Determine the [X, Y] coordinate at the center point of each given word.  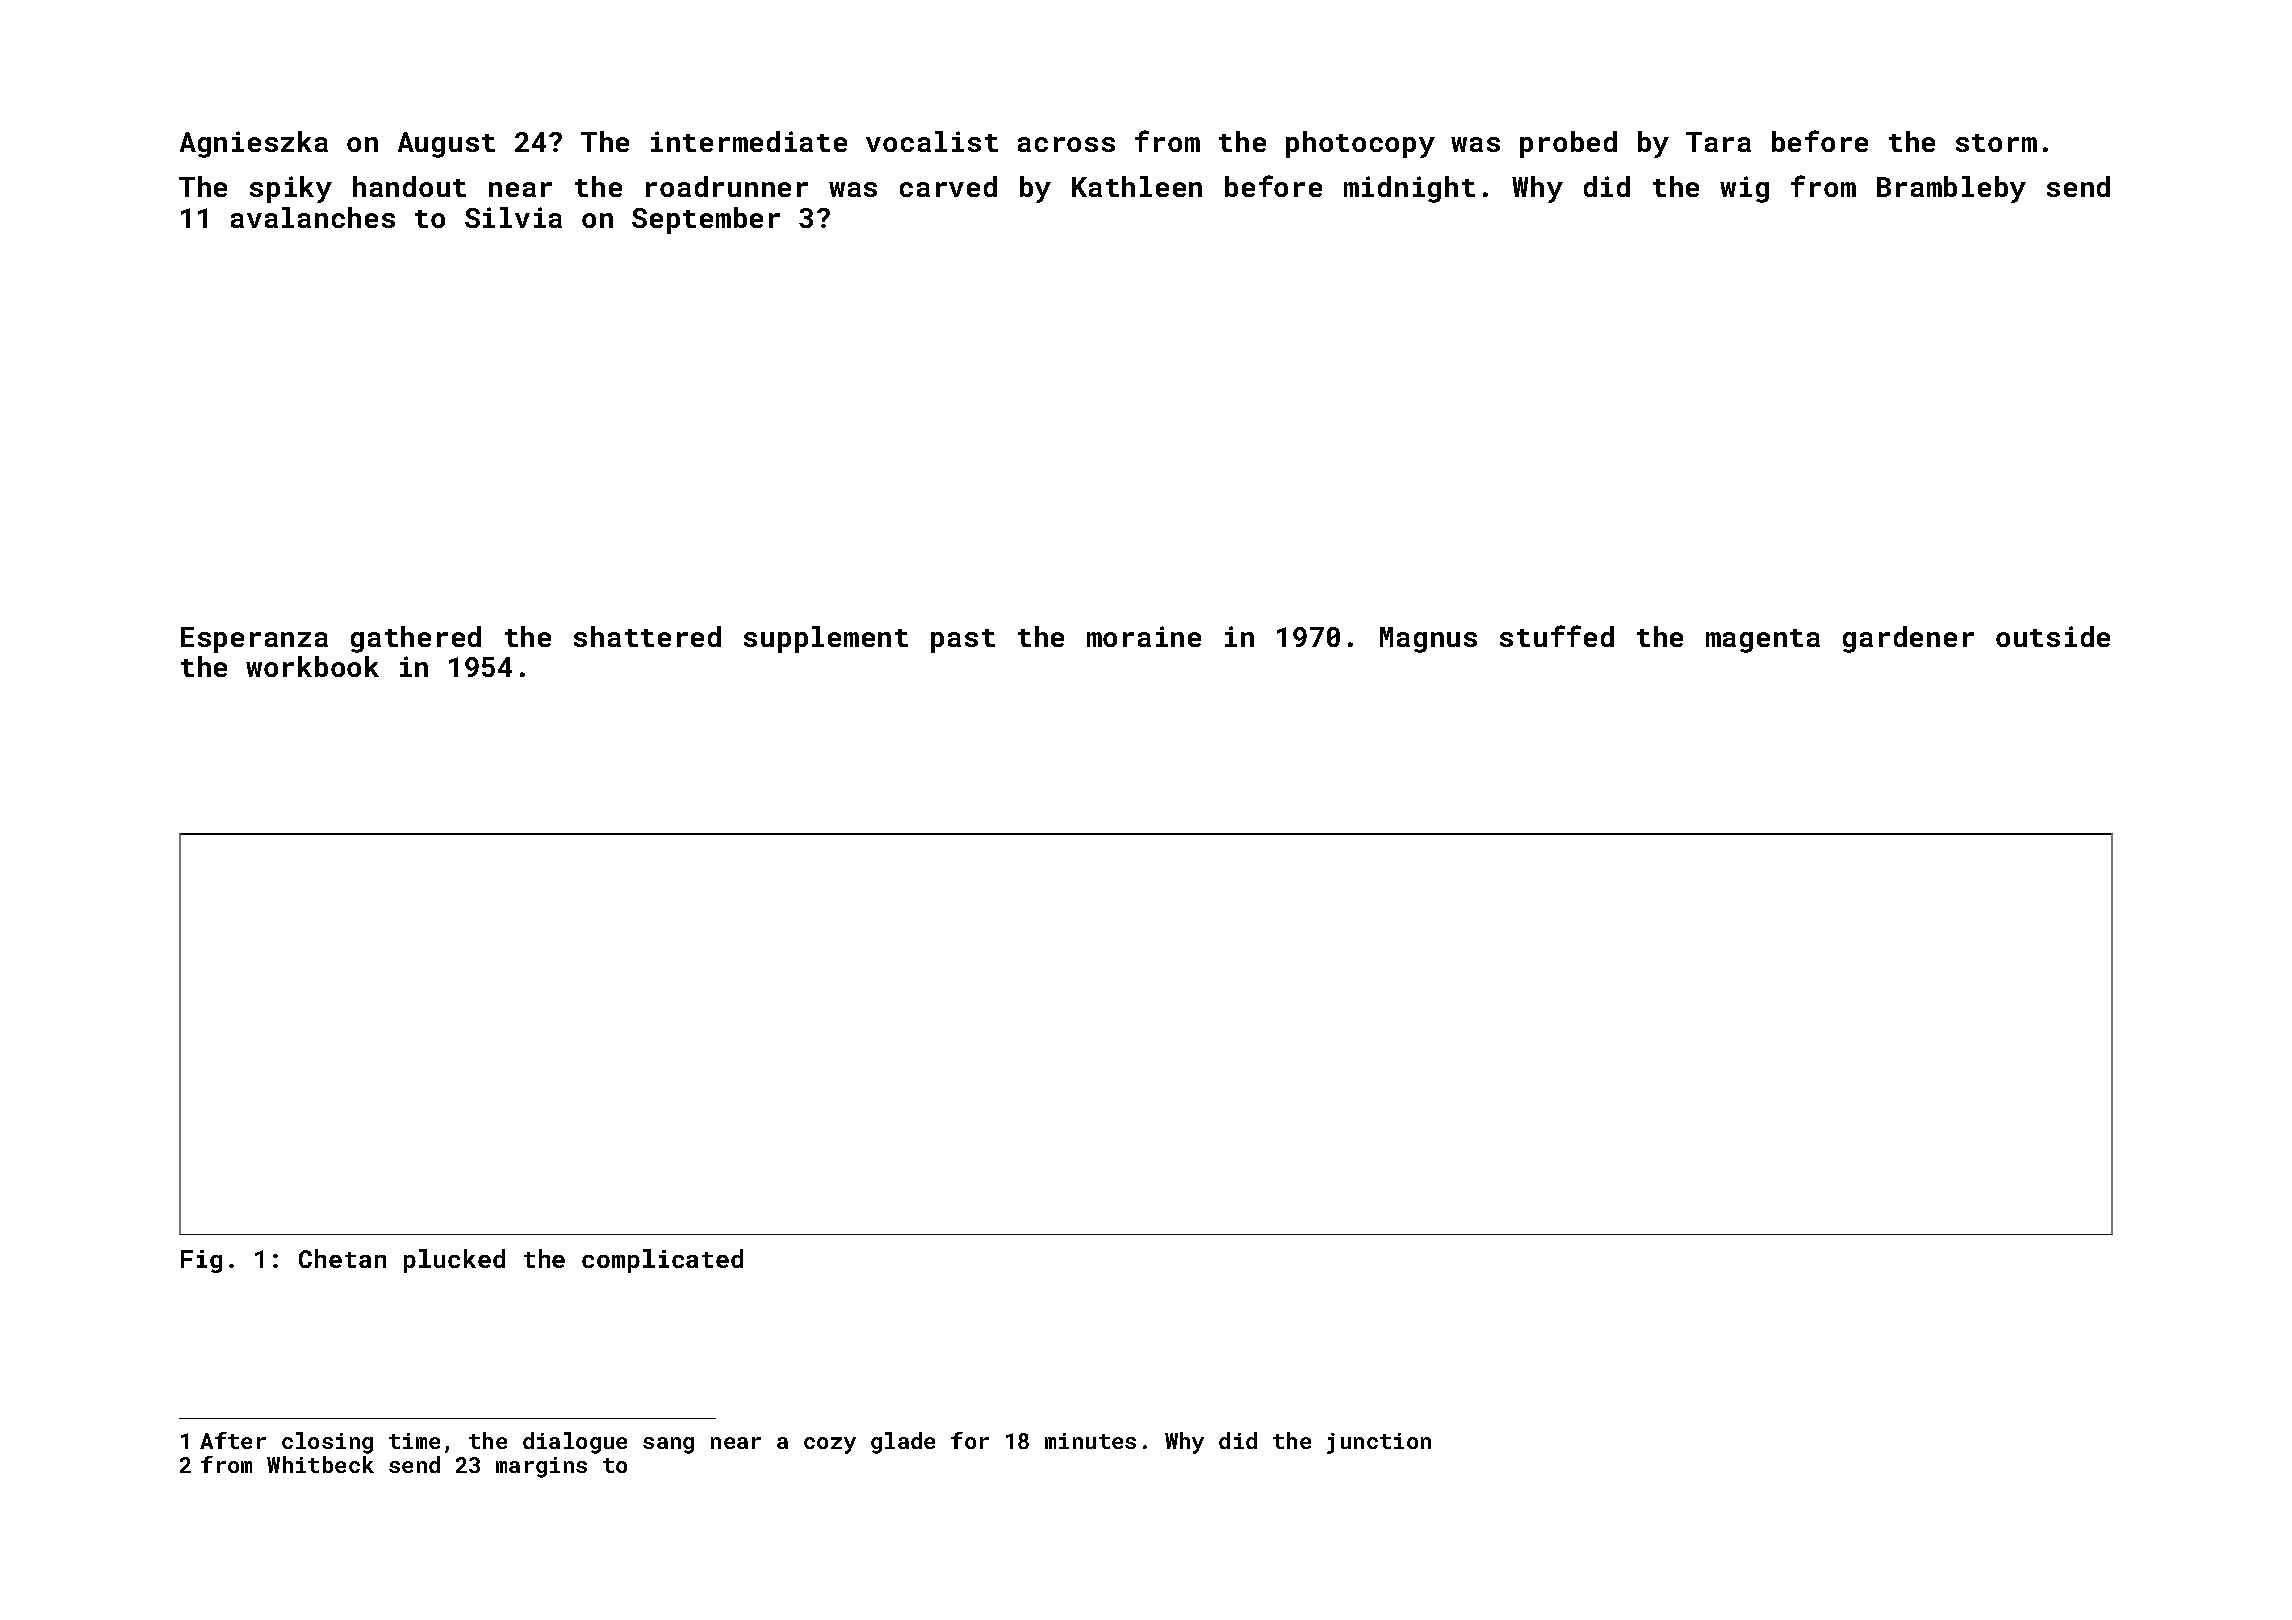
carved [948, 186]
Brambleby [1951, 189]
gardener [1908, 639]
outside [2053, 636]
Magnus [1428, 640]
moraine [1144, 636]
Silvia [513, 217]
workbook [312, 666]
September [706, 220]
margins [541, 1467]
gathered [416, 639]
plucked [454, 1261]
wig [1744, 189]
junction [1379, 1443]
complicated [662, 1261]
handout [409, 186]
